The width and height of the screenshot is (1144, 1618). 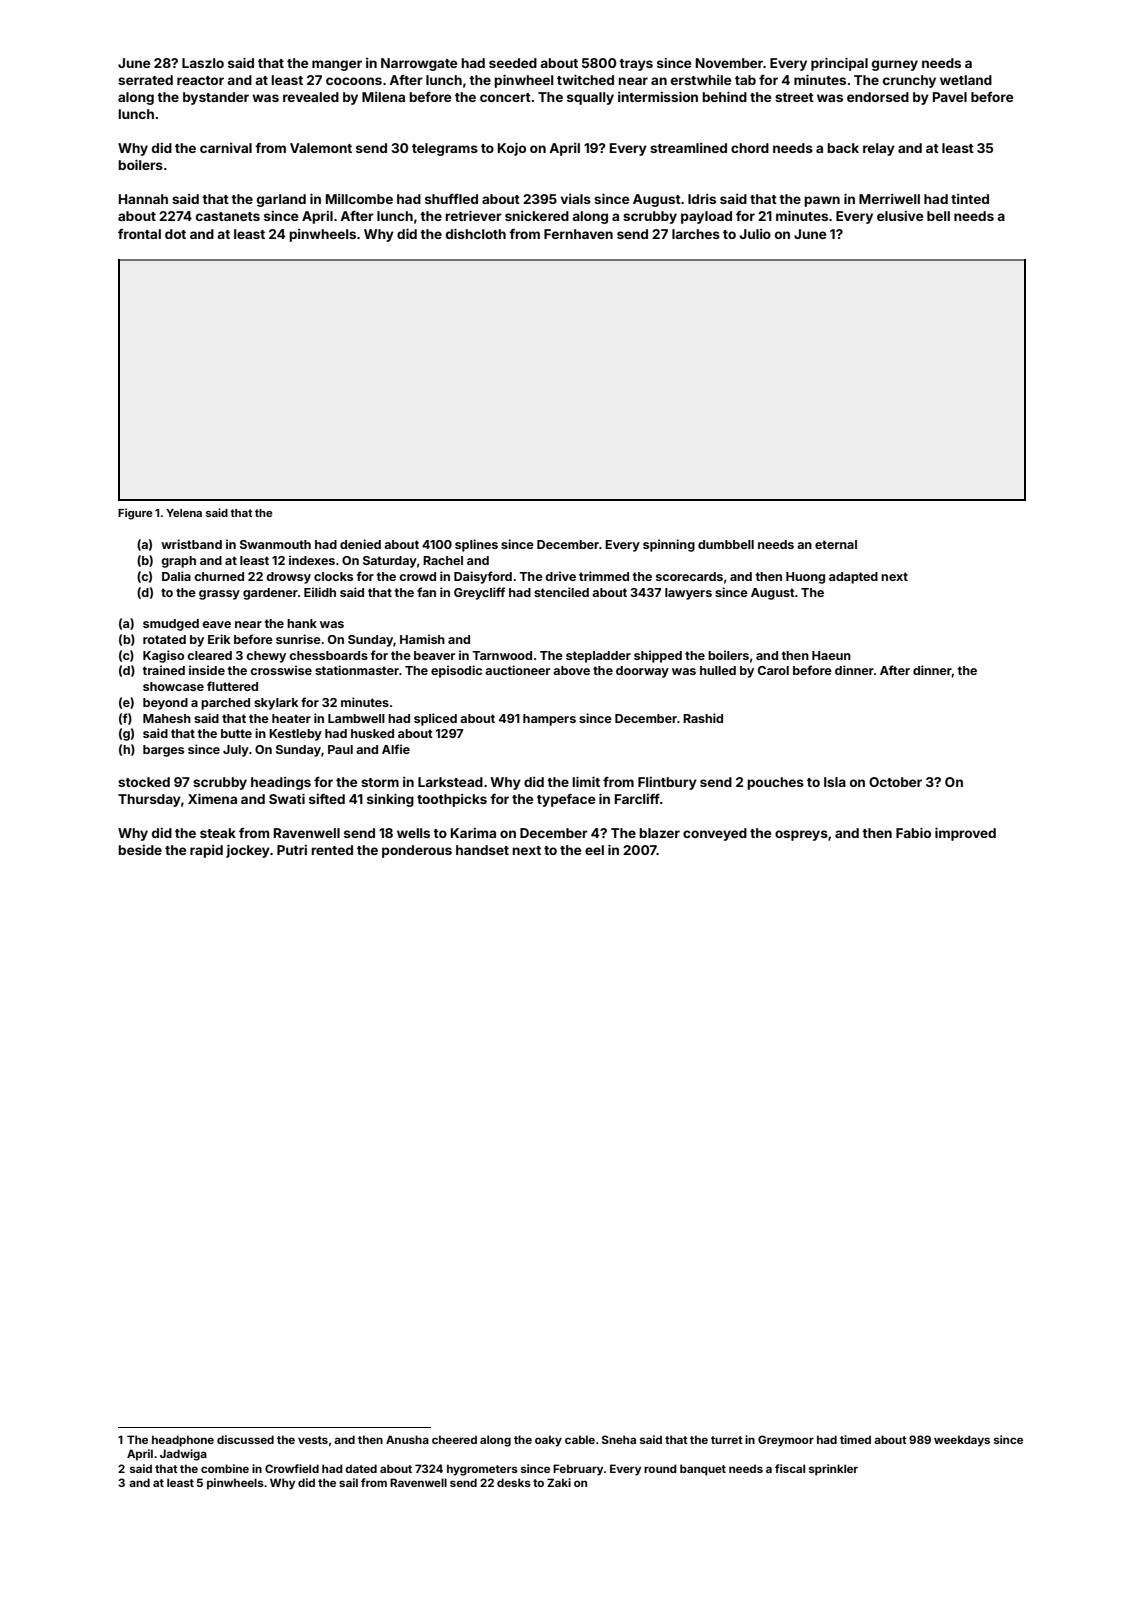 I want to click on Larkstead, so click(x=450, y=782).
